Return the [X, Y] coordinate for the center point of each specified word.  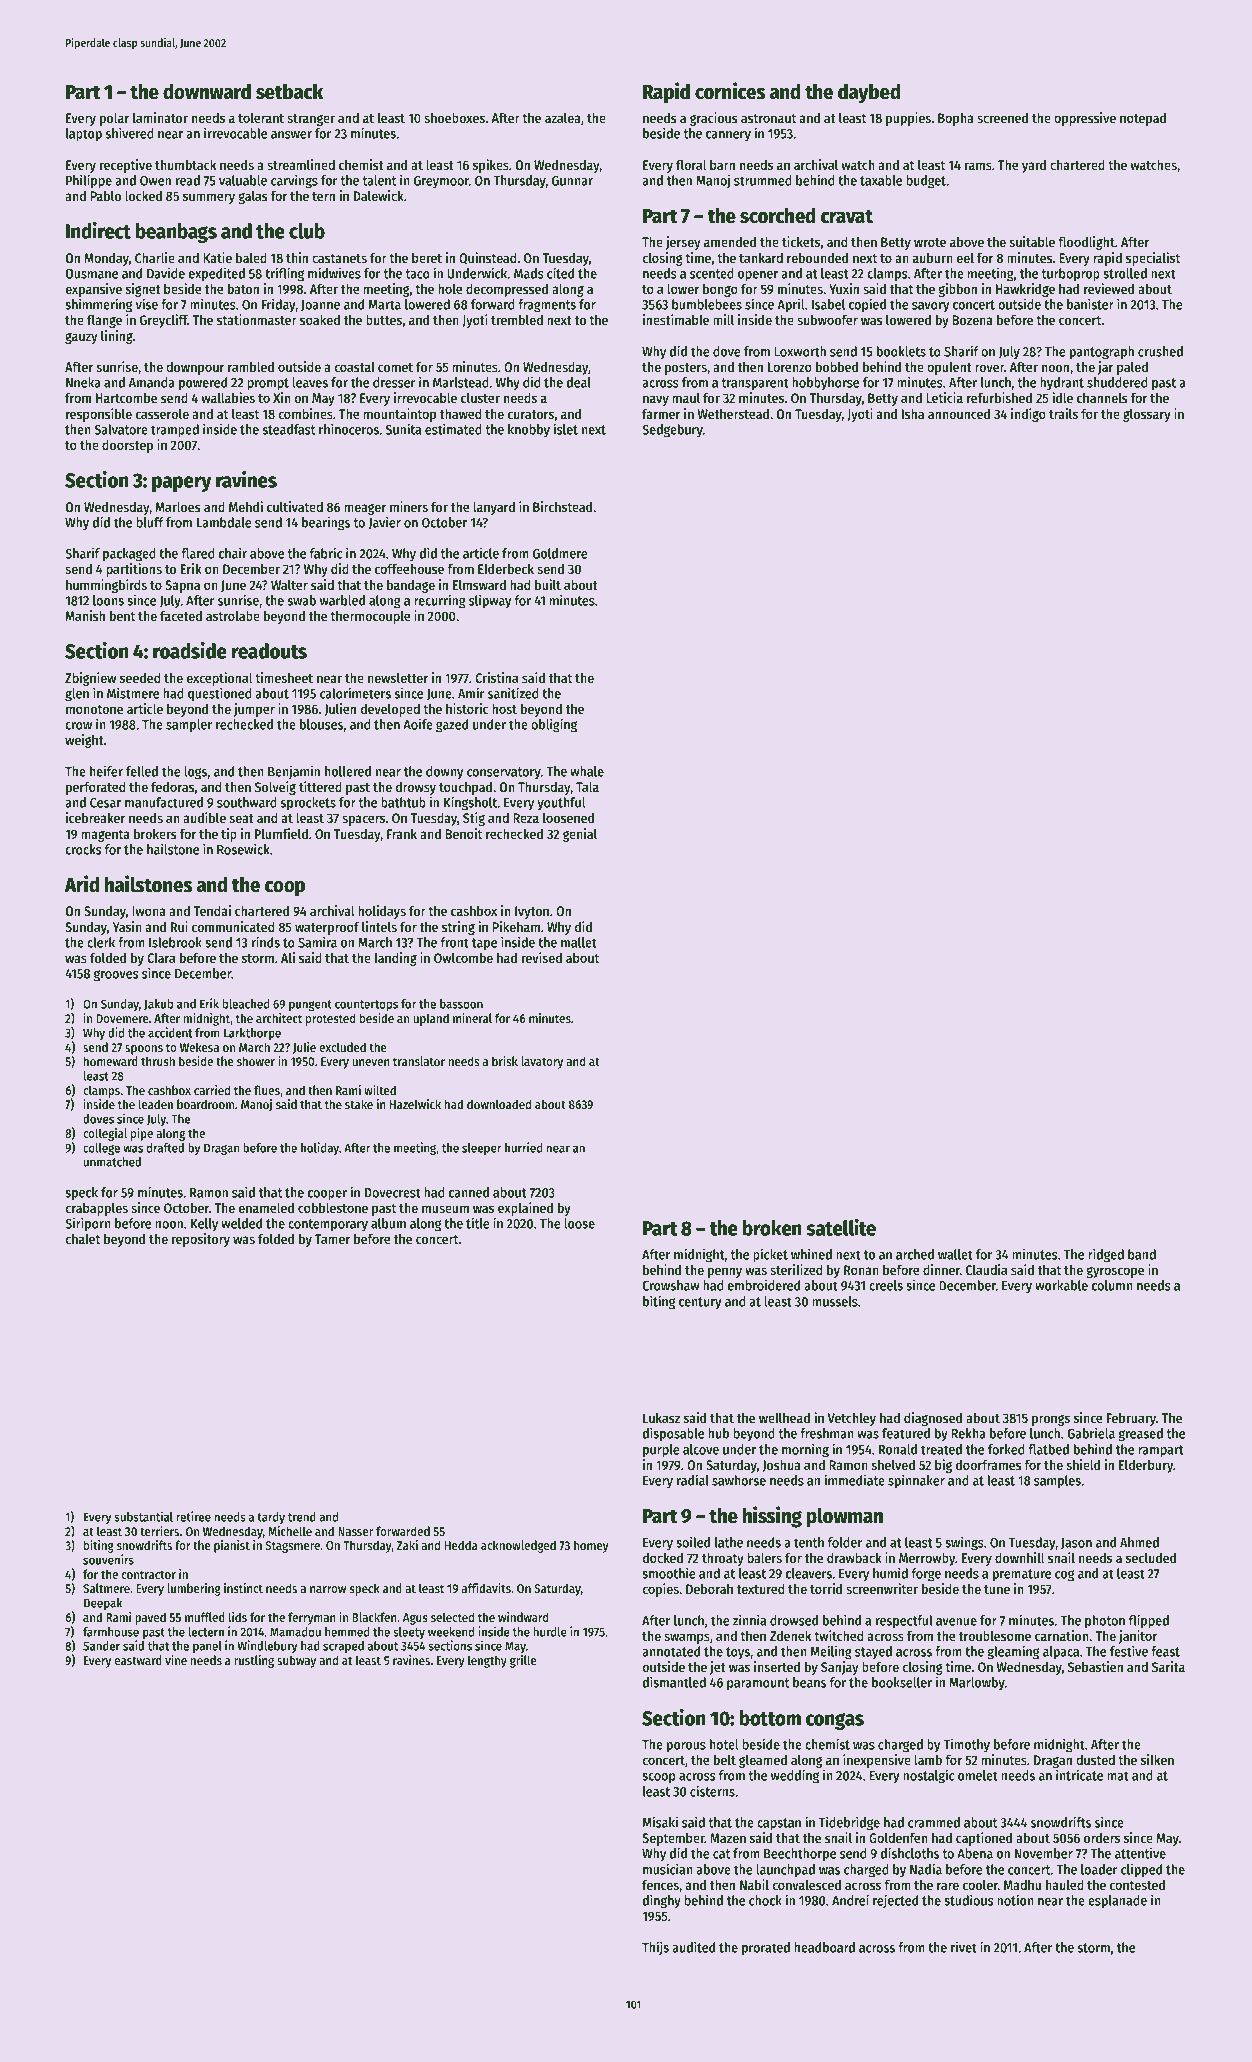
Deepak [103, 1604]
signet [143, 290]
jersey [683, 243]
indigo [1028, 415]
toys [738, 1653]
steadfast [288, 429]
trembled [517, 319]
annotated [671, 1651]
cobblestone [333, 1207]
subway [296, 1661]
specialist [1153, 259]
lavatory [542, 1062]
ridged [1106, 1255]
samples [1057, 1482]
